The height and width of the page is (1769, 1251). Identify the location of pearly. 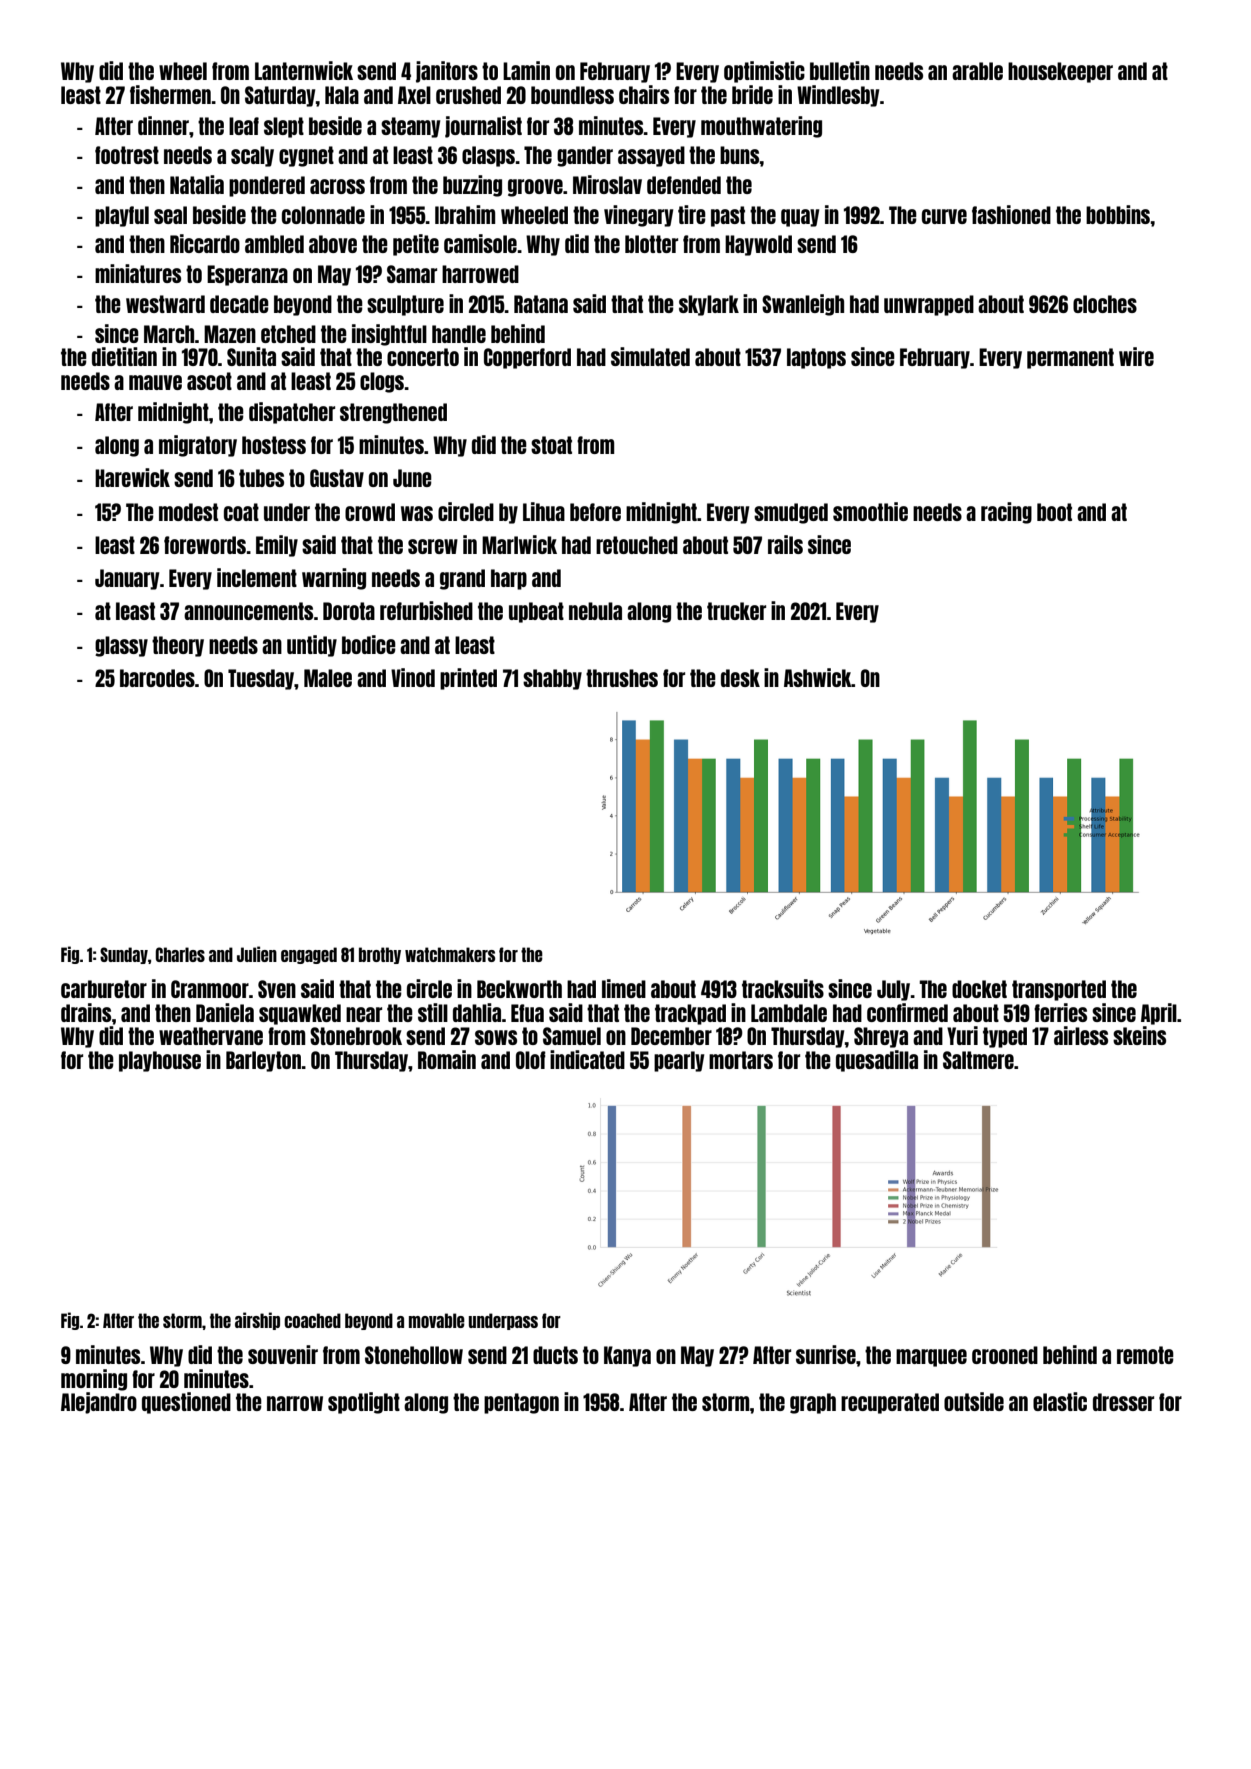
(679, 1061).
